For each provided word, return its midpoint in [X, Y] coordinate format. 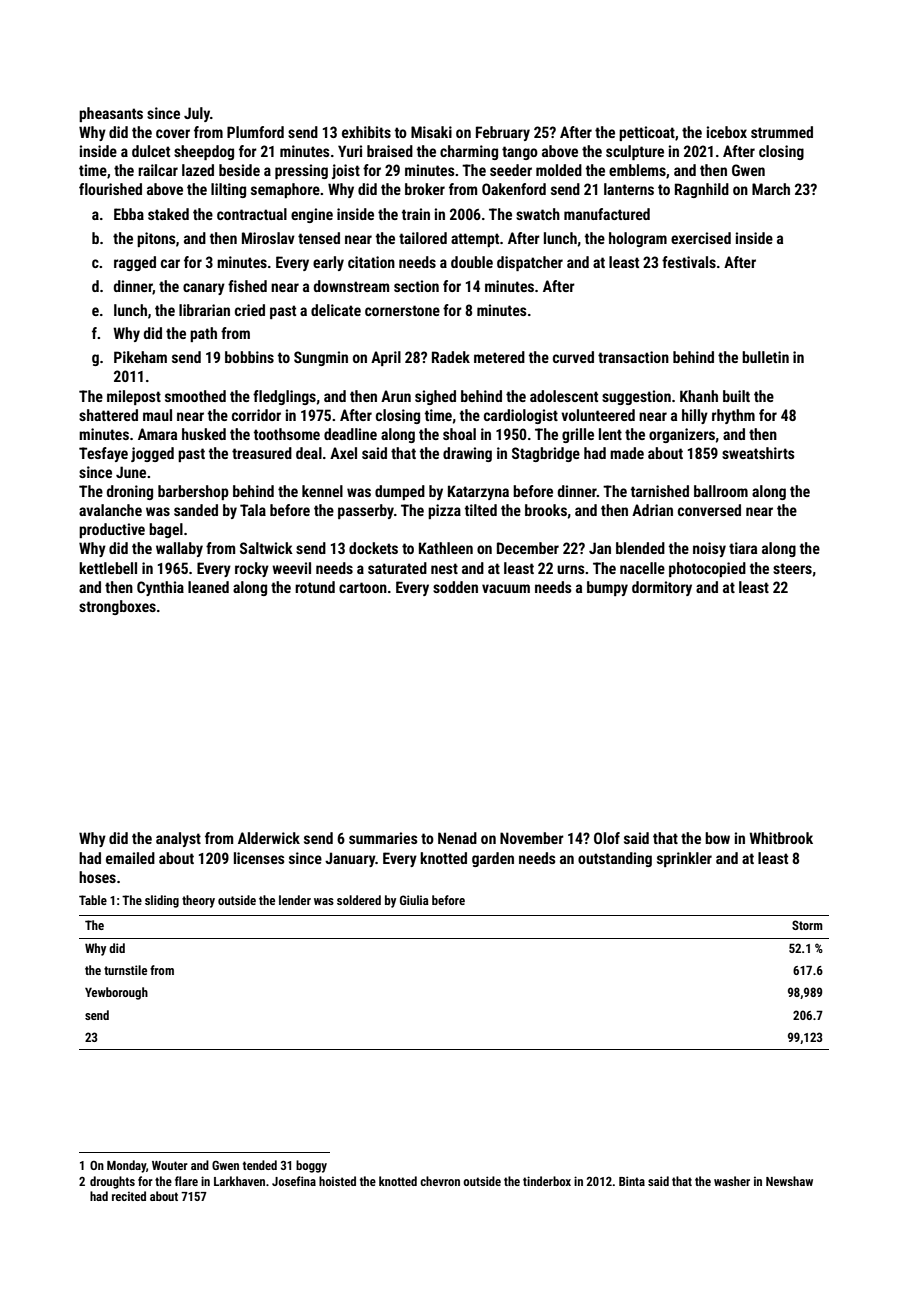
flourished [110, 189]
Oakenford [514, 189]
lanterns [629, 189]
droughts [112, 1182]
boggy [311, 1166]
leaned [208, 587]
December [528, 548]
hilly [695, 416]
